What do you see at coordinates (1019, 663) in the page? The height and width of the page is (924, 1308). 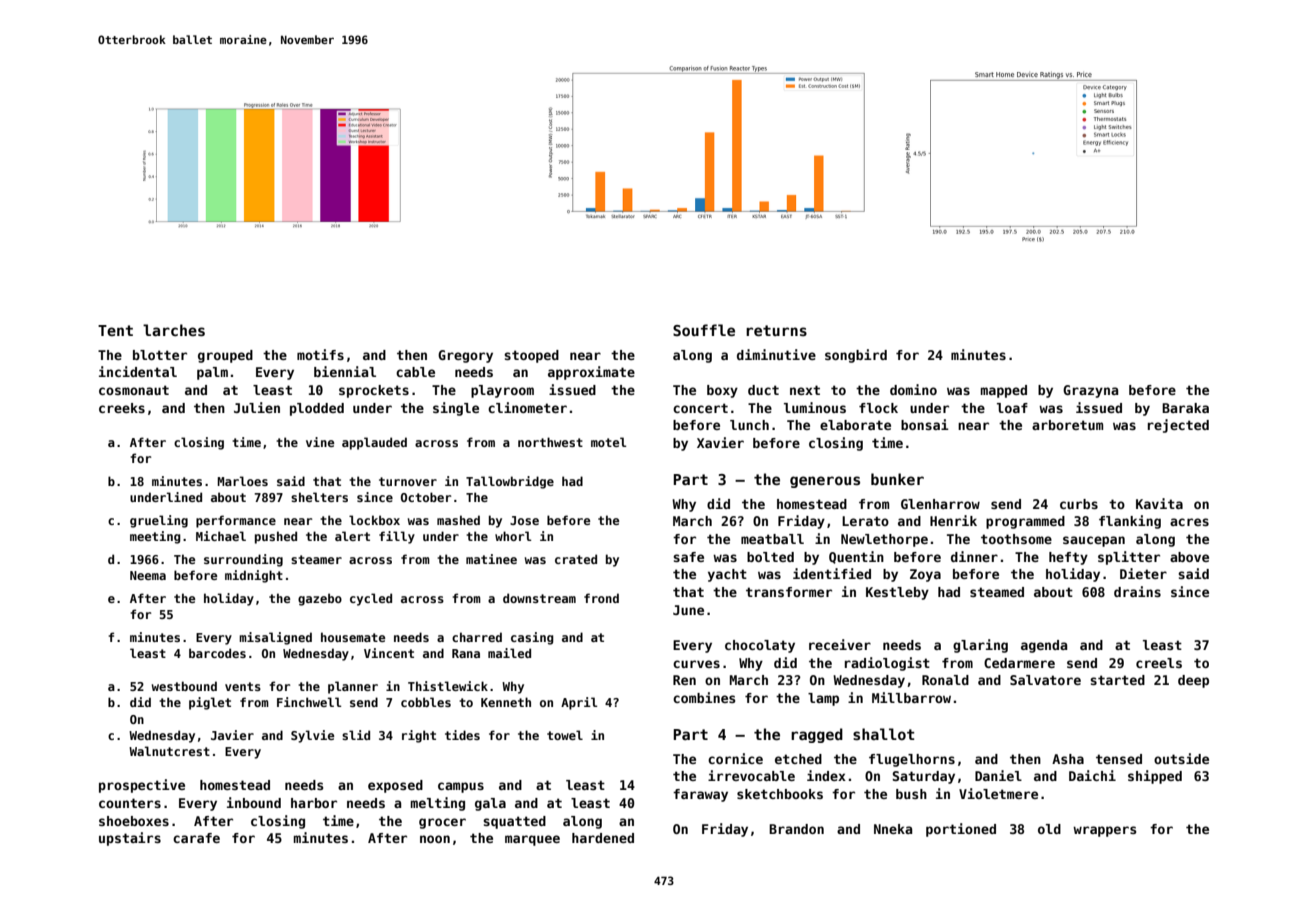 I see `Cedarmere` at bounding box center [1019, 663].
